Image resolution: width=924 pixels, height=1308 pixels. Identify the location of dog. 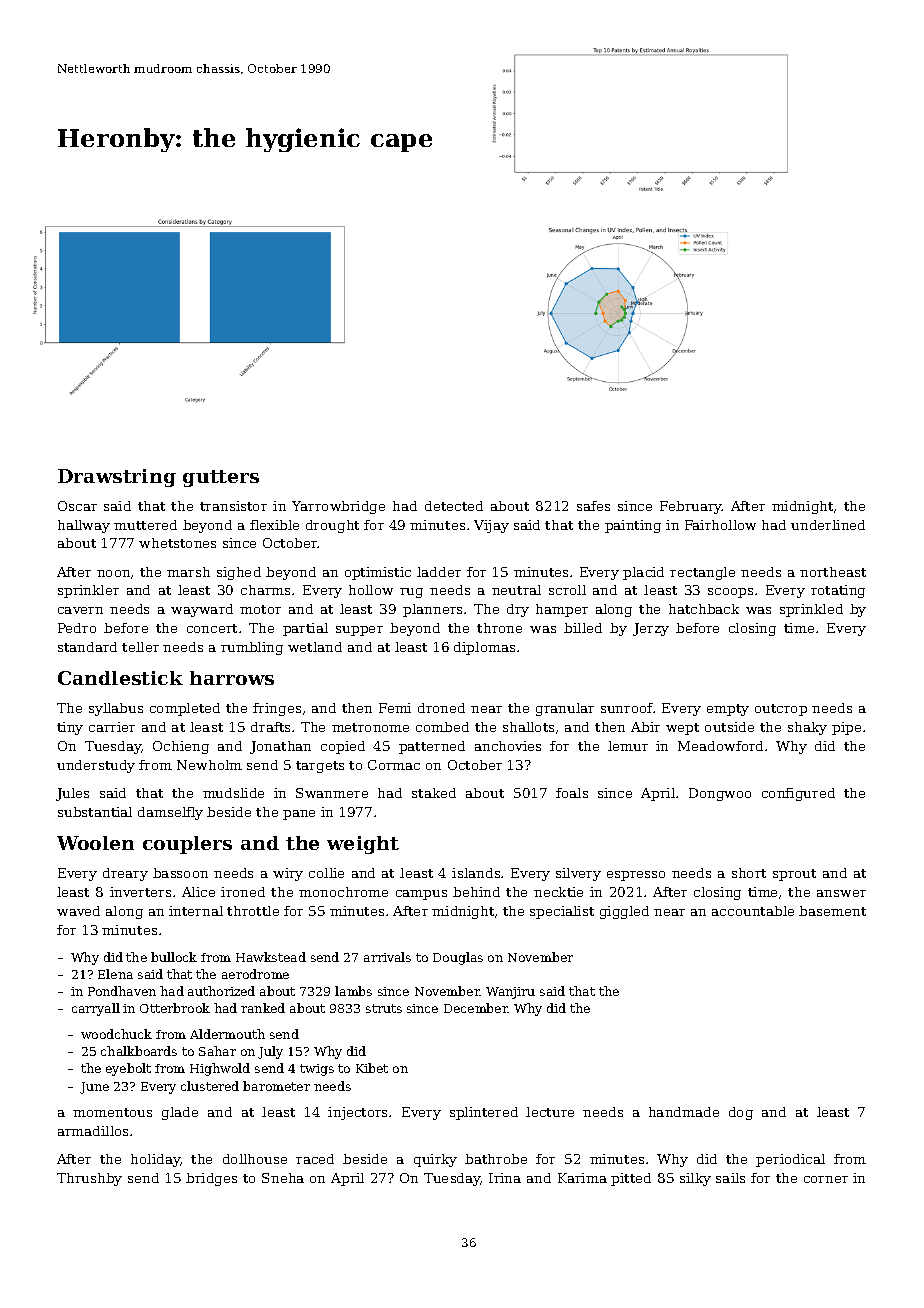
(741, 1113).
